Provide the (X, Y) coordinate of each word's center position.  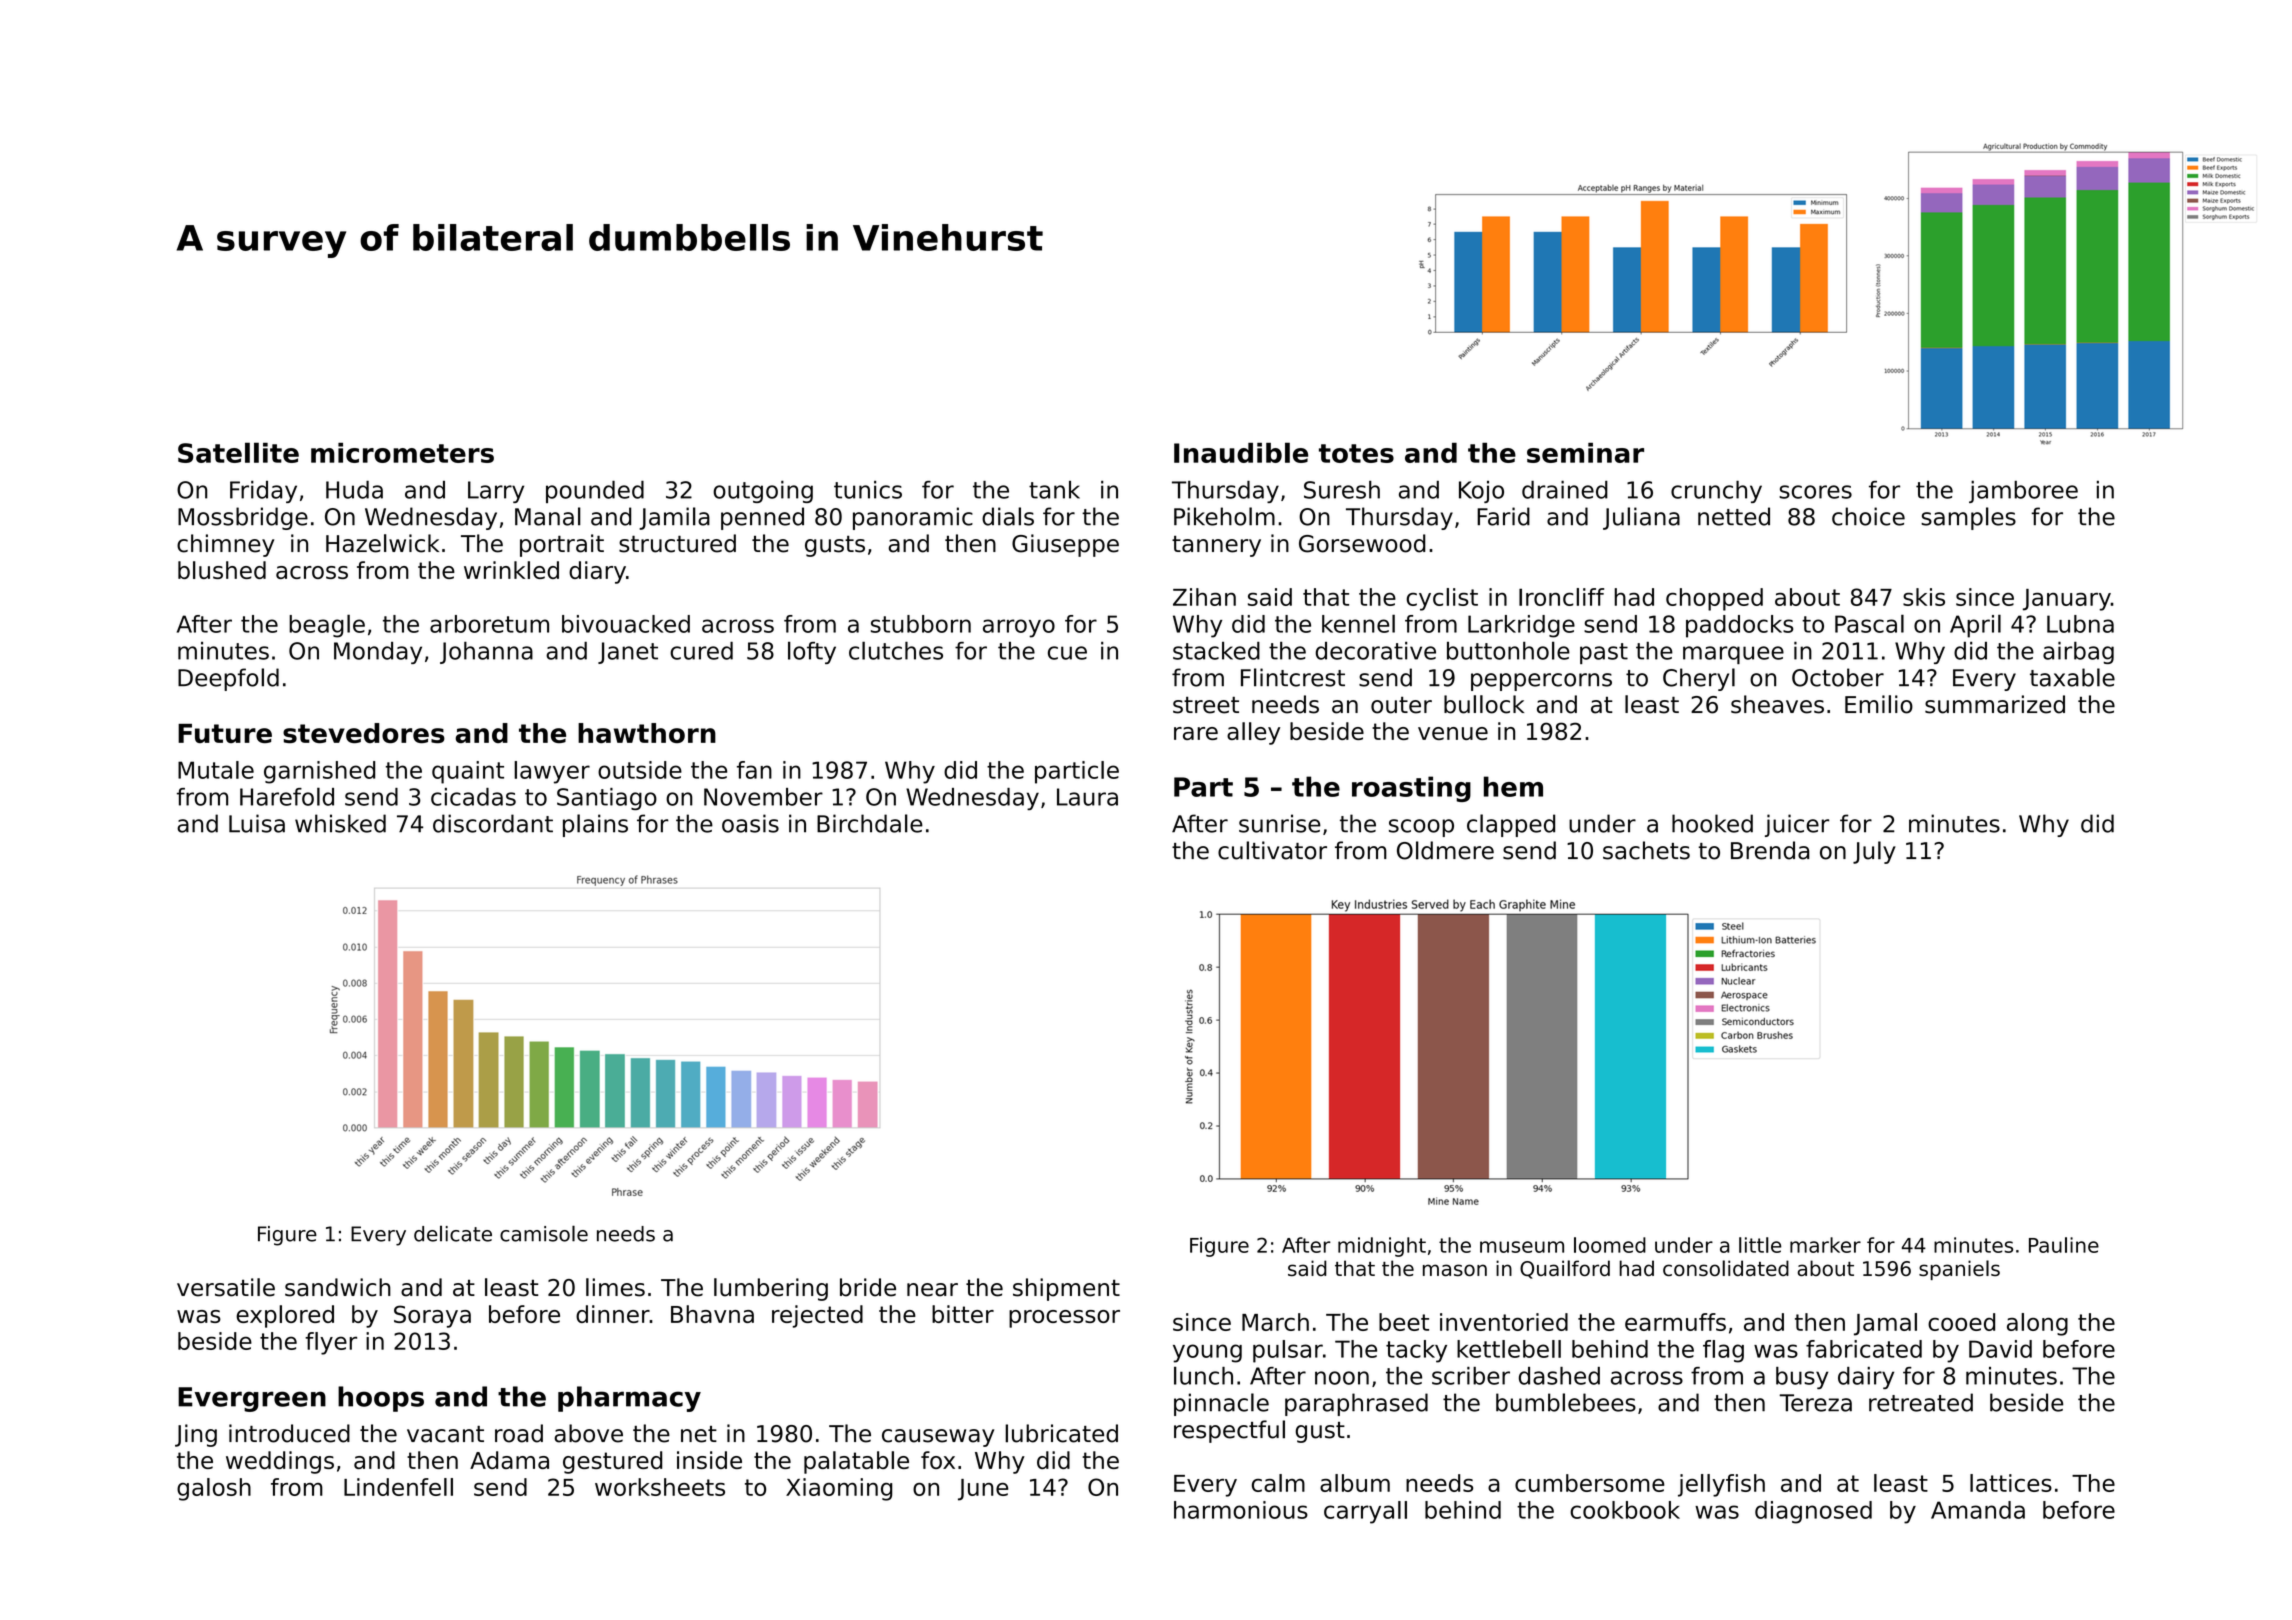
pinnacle (1221, 1404)
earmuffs (1675, 1322)
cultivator (1272, 850)
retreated (1921, 1402)
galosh (214, 1489)
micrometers (402, 453)
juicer (1797, 825)
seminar (1585, 453)
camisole (544, 1233)
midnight (1382, 1247)
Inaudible (1241, 452)
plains (595, 825)
